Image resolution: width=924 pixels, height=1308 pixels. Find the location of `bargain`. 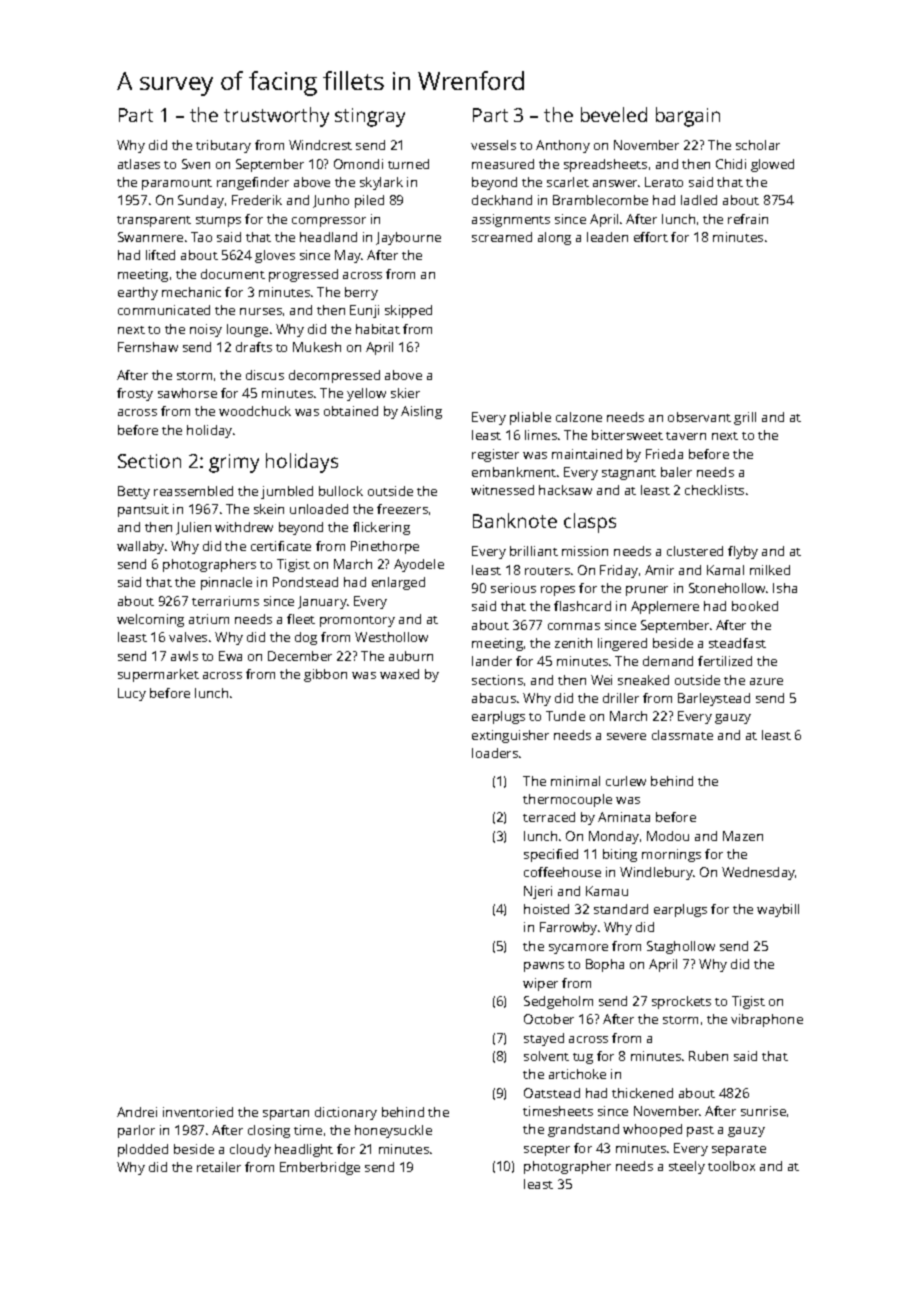

bargain is located at coordinates (688, 117).
